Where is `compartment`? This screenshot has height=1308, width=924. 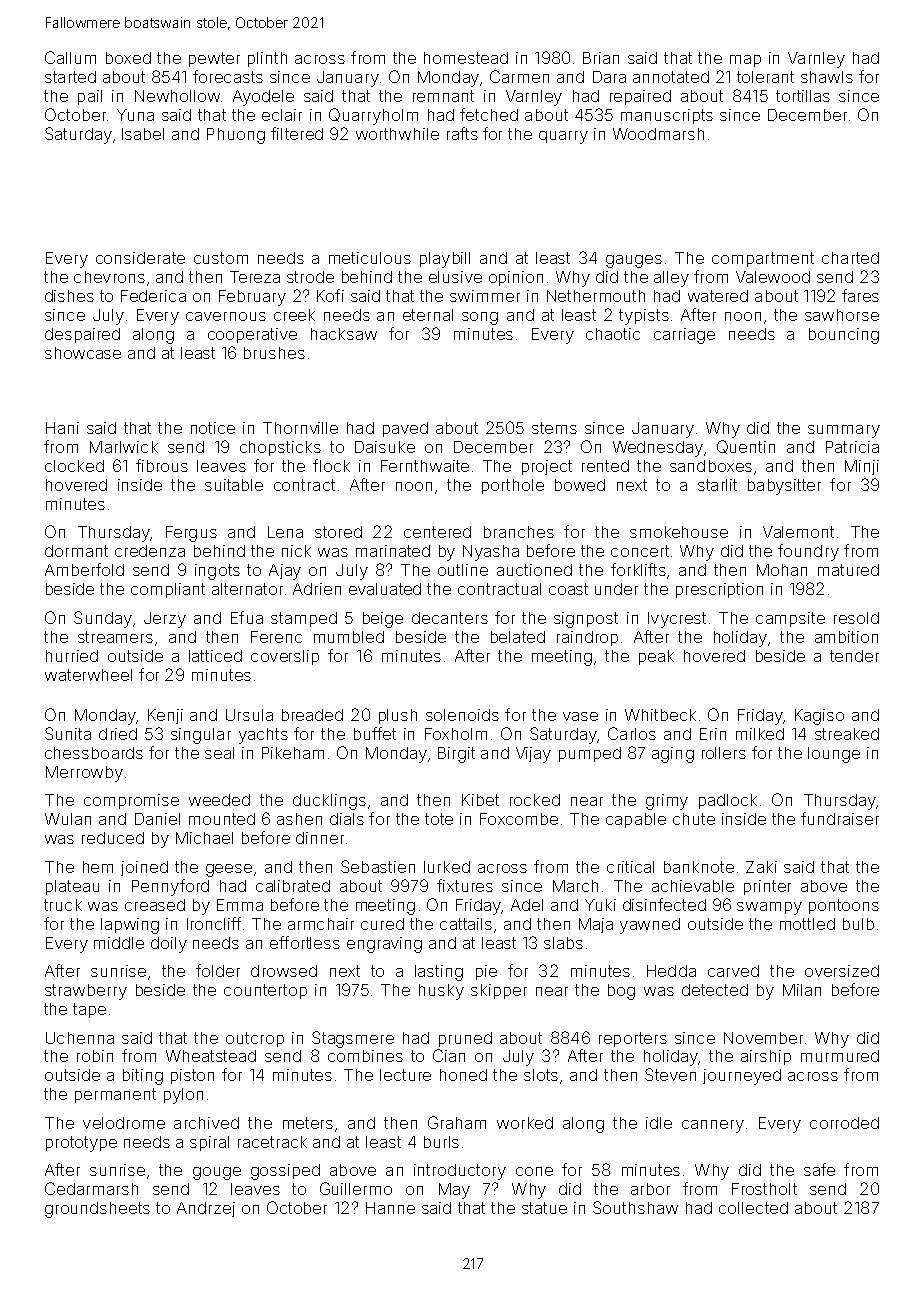 compartment is located at coordinates (763, 259).
